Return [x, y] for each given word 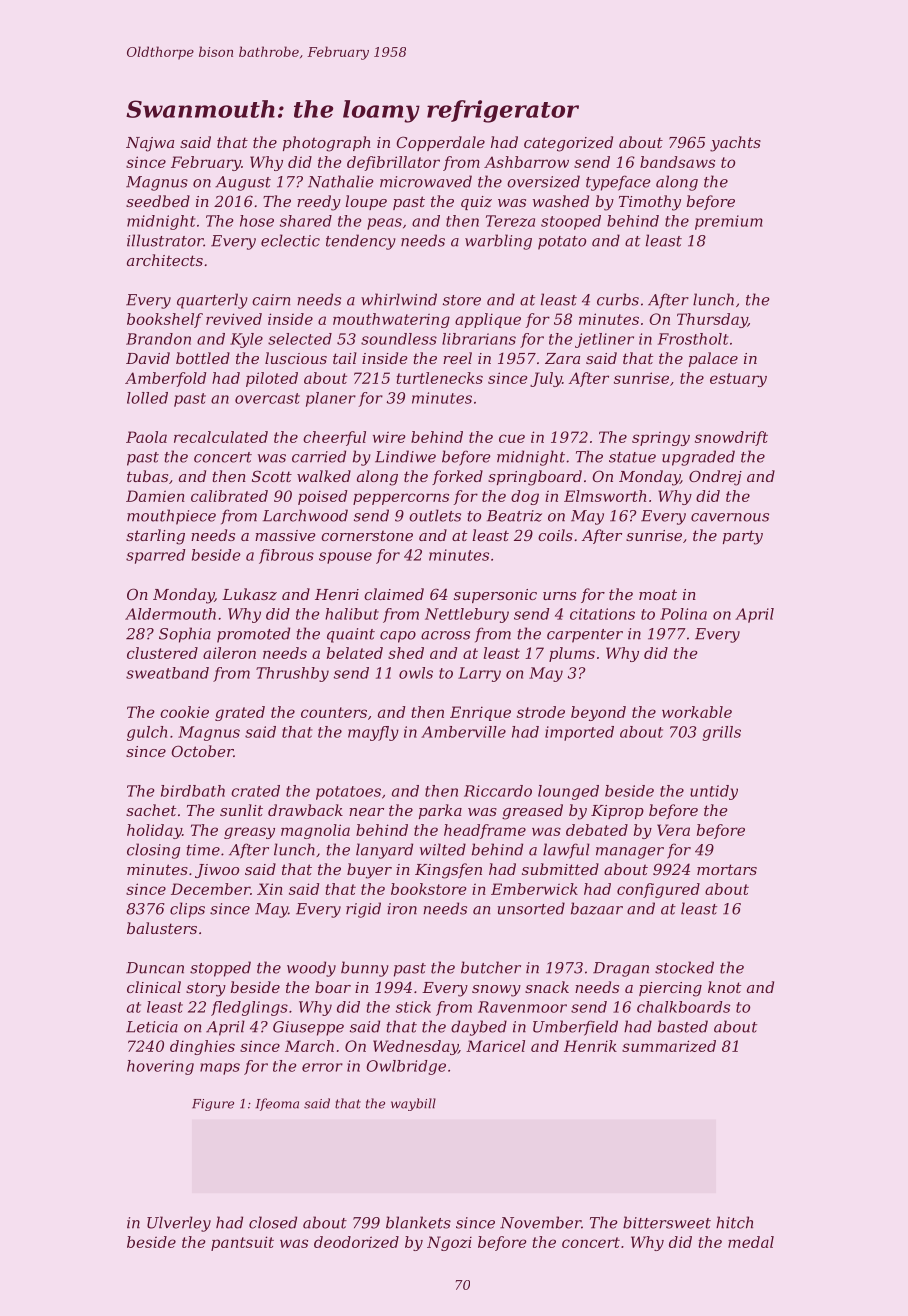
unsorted [531, 908]
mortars [727, 869]
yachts [735, 144]
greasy [249, 833]
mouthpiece [171, 517]
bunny [365, 969]
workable [697, 712]
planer [331, 399]
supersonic [495, 596]
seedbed [158, 201]
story [206, 989]
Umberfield [575, 1028]
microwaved [426, 181]
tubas [147, 476]
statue [632, 457]
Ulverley [179, 1224]
